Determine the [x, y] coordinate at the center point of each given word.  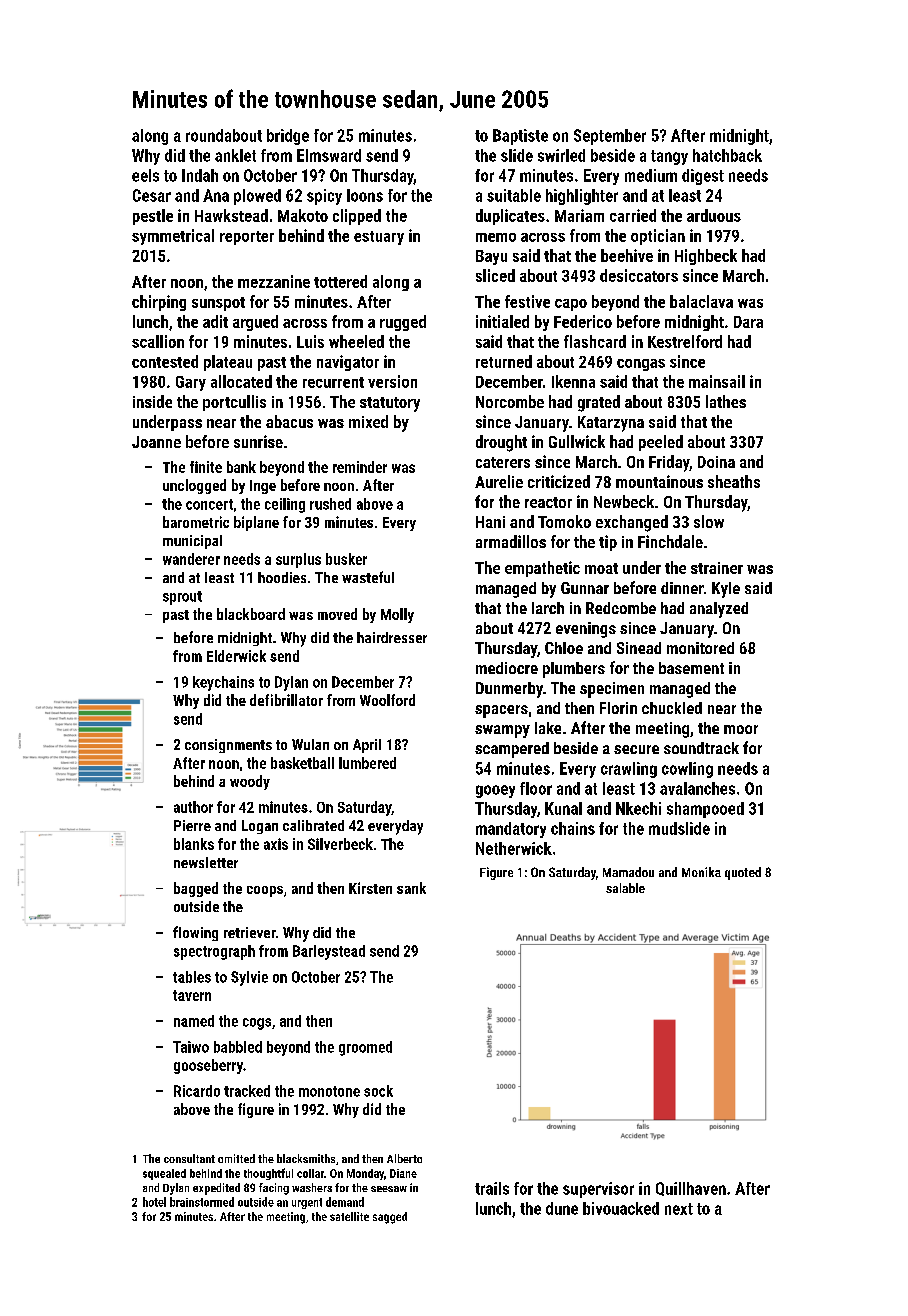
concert [209, 504]
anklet [235, 155]
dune [562, 1208]
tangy [669, 157]
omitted [236, 1158]
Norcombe [510, 401]
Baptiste [520, 137]
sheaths [734, 481]
